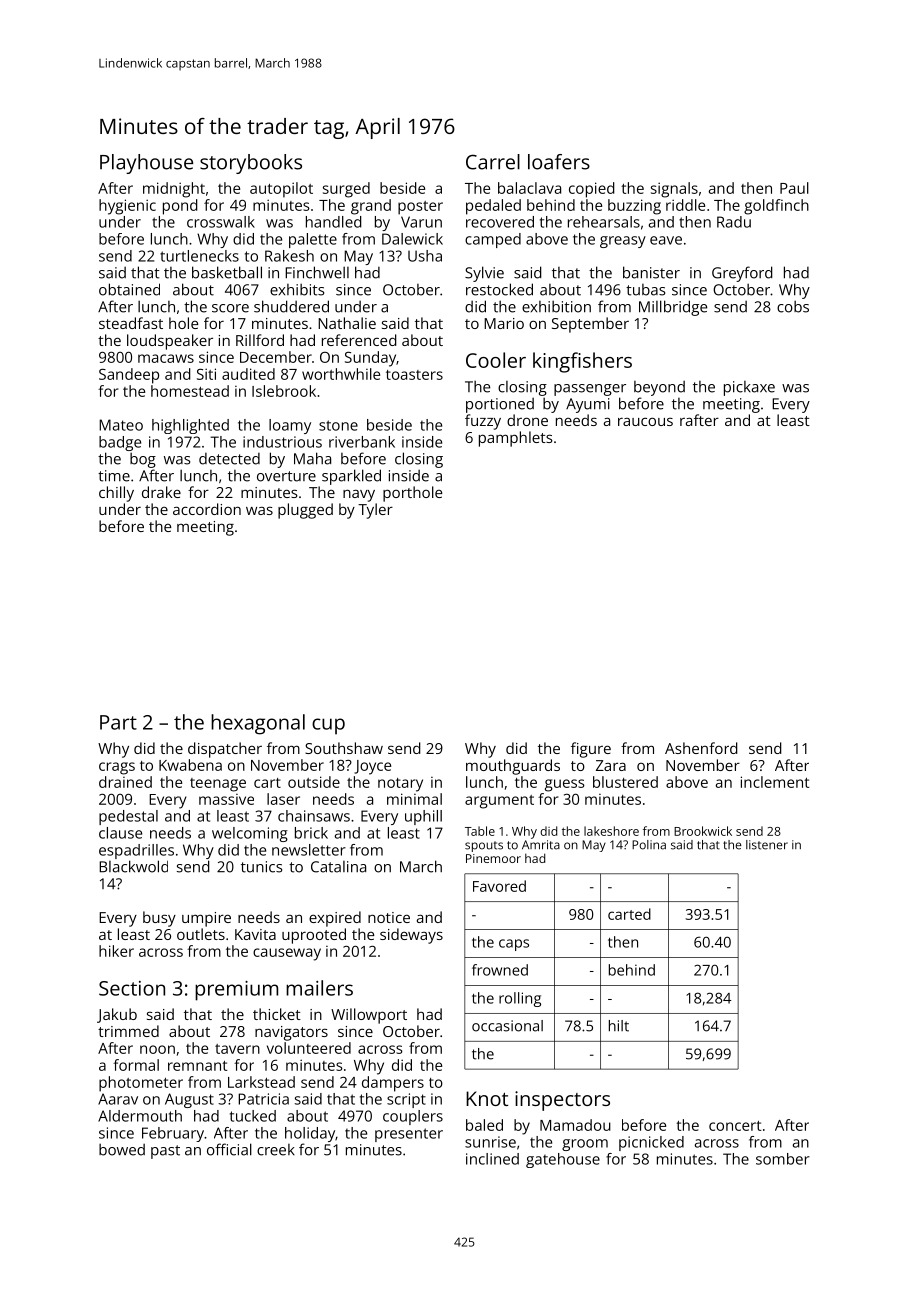 Image resolution: width=908 pixels, height=1316 pixels. Describe the element at coordinates (276, 1150) in the image. I see `creek` at that location.
